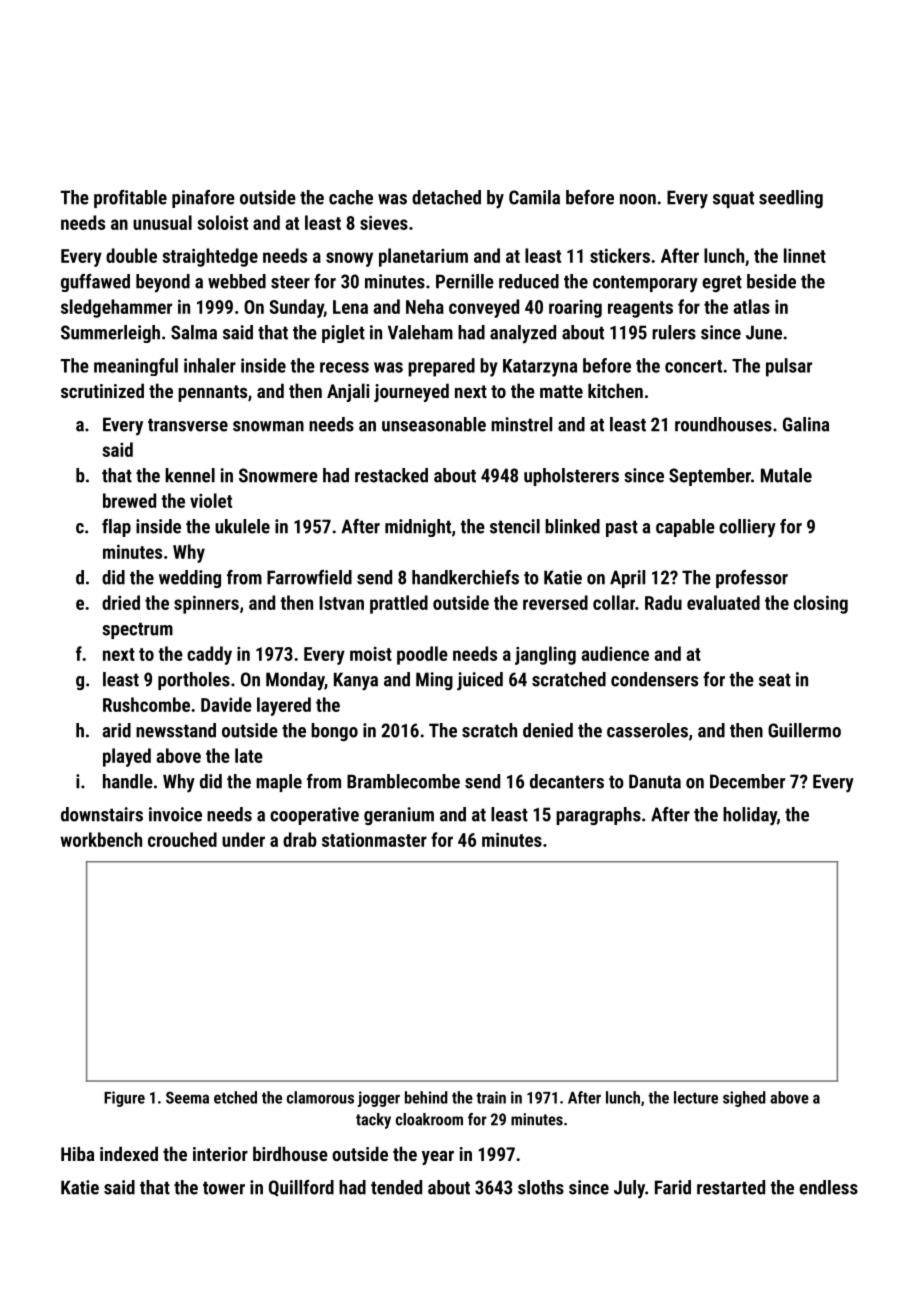 This image has width=924, height=1308. Describe the element at coordinates (696, 1097) in the image. I see `lecture` at that location.
